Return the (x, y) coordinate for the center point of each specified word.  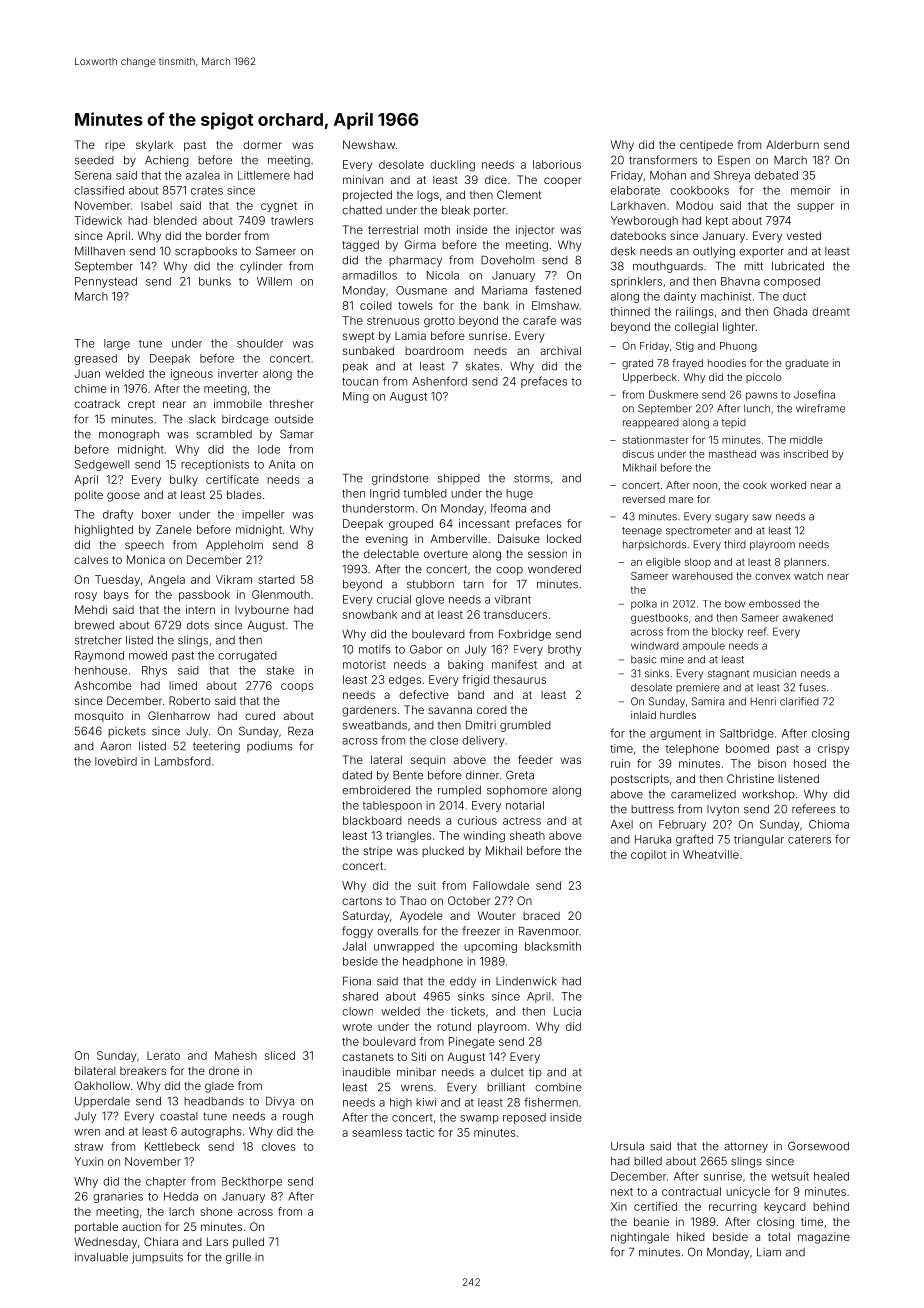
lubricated (798, 266)
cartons (362, 901)
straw (89, 1147)
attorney (746, 1147)
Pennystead (106, 282)
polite (89, 496)
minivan (363, 179)
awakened (808, 618)
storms (532, 478)
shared (360, 996)
